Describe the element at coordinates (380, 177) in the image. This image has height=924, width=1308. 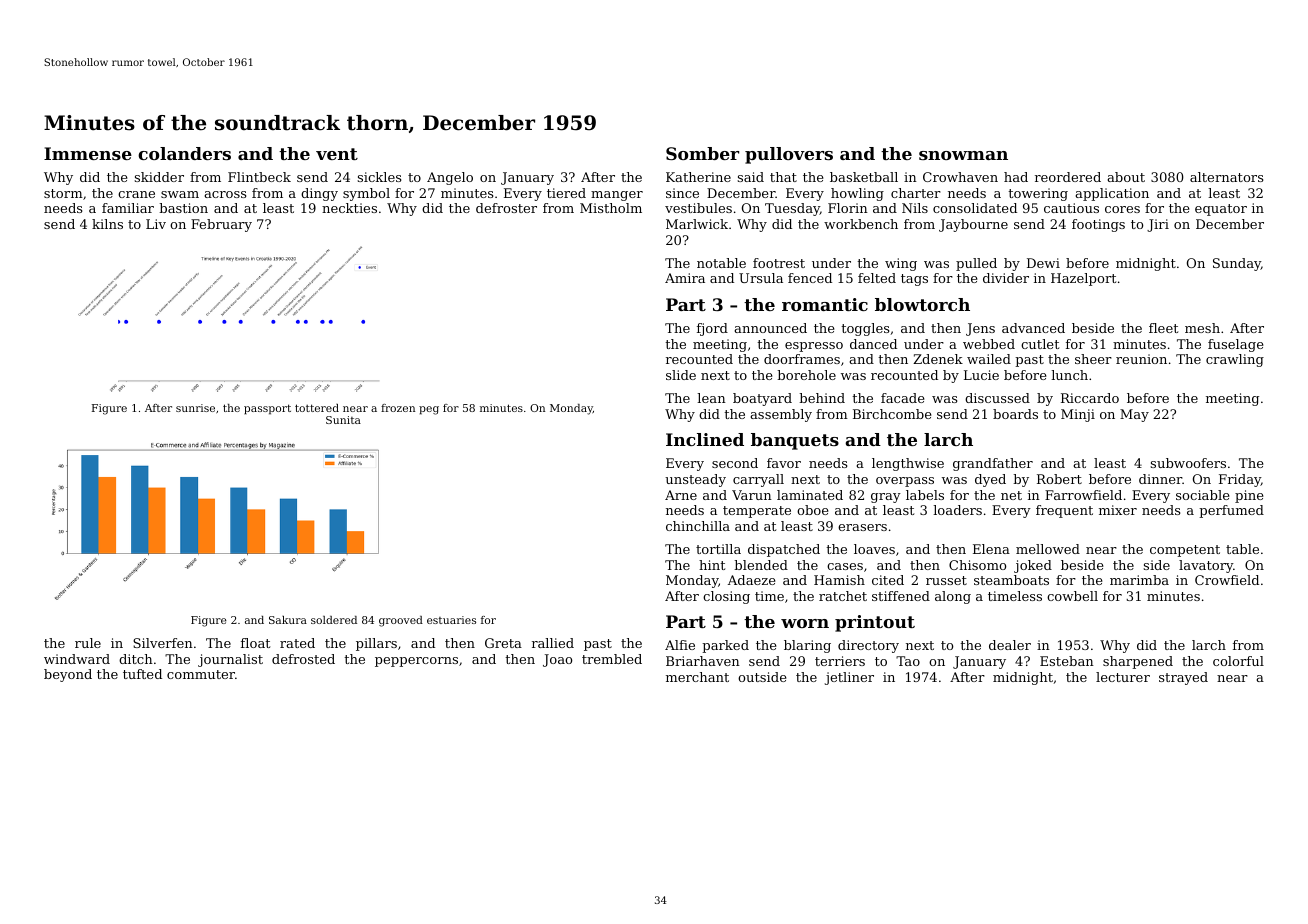
I see `sickles` at that location.
